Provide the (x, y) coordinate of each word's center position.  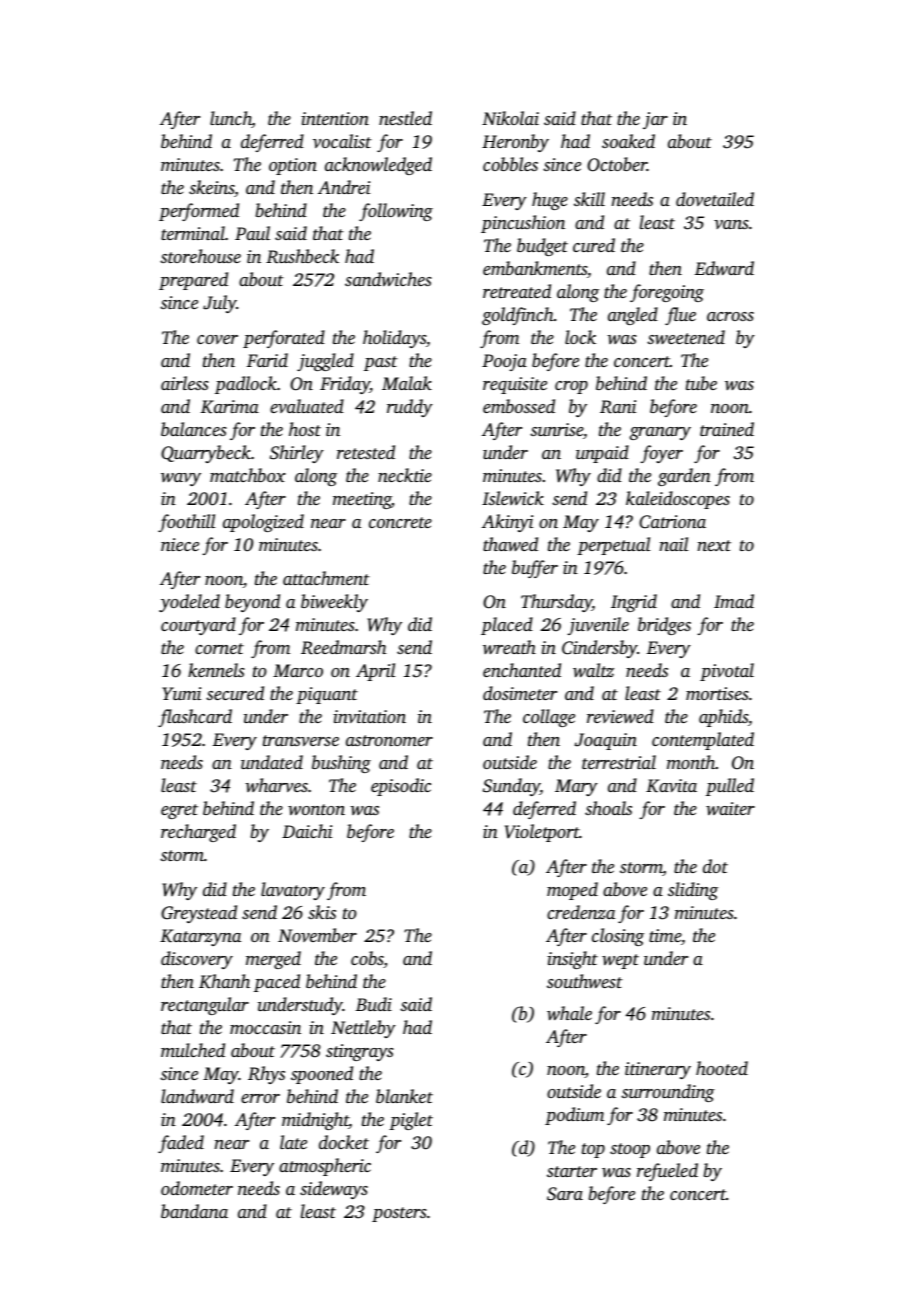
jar (655, 120)
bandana (194, 1211)
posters (399, 1214)
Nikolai (510, 118)
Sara (565, 1194)
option (293, 166)
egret (179, 811)
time (665, 935)
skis (322, 912)
